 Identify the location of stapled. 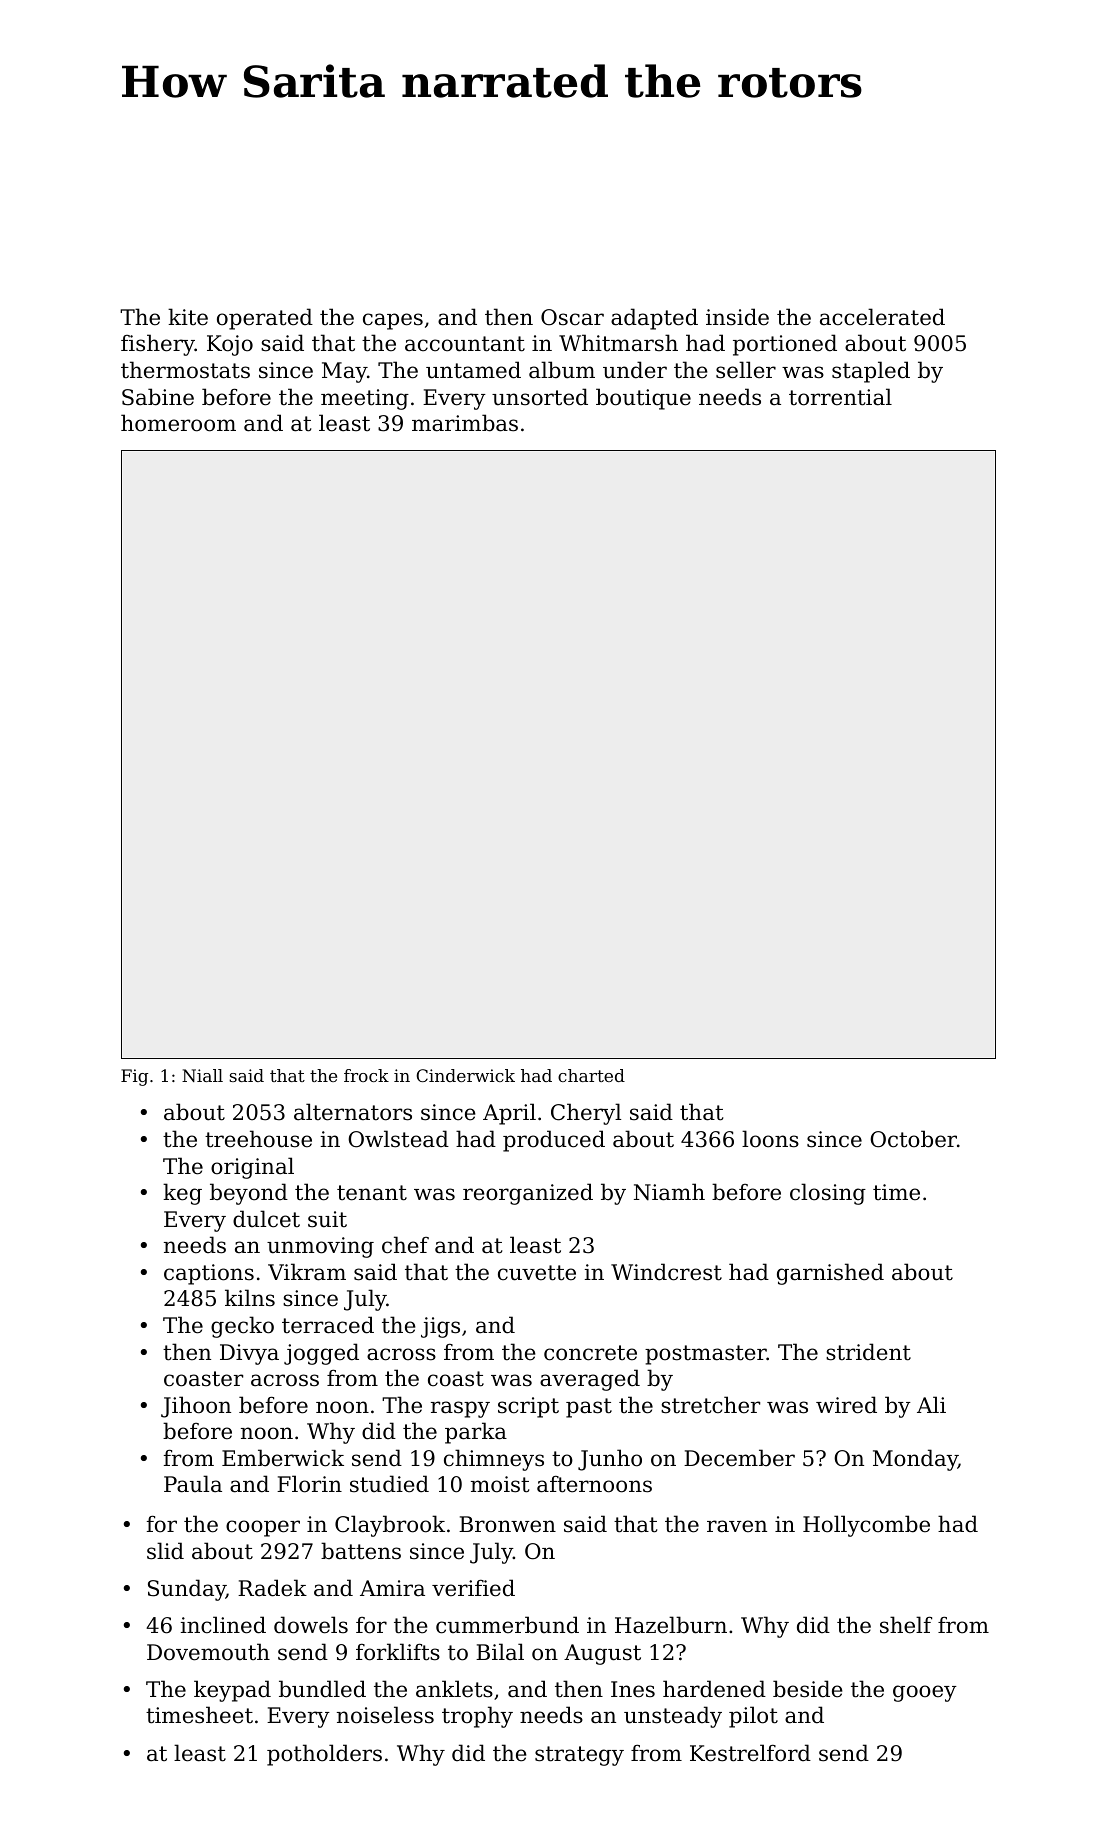
(871, 372).
